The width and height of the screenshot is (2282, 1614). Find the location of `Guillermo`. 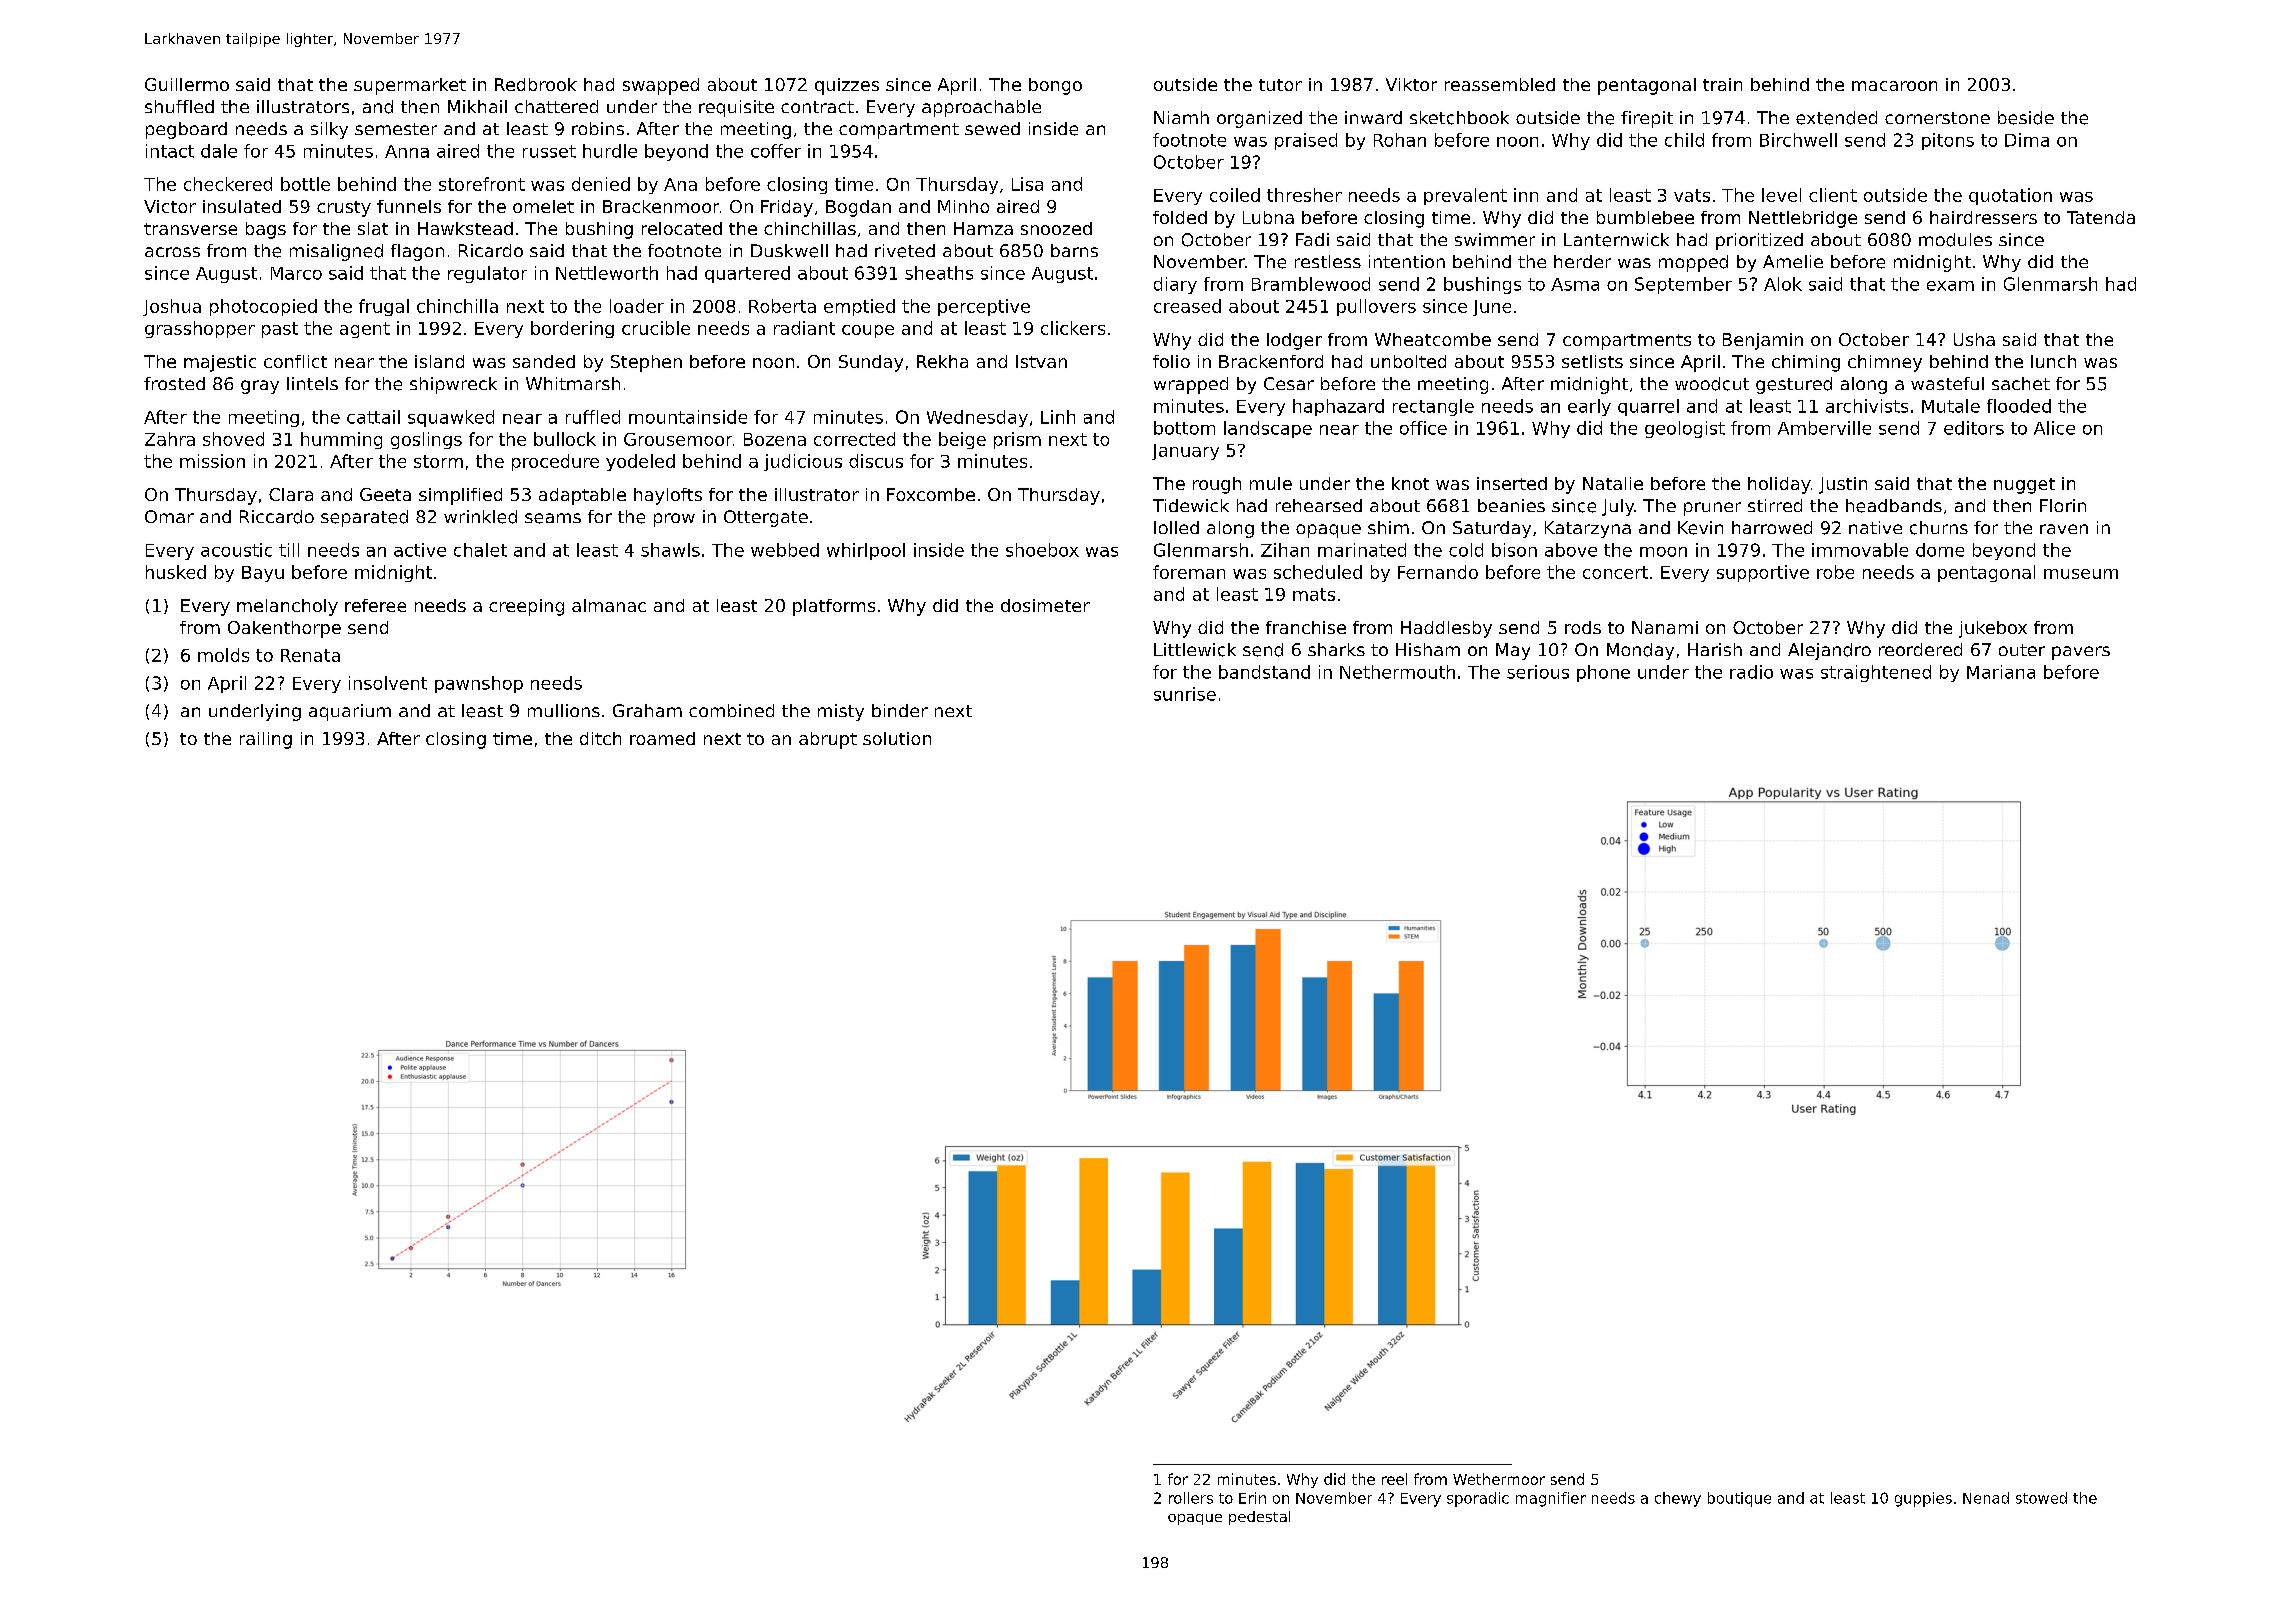

Guillermo is located at coordinates (187, 84).
